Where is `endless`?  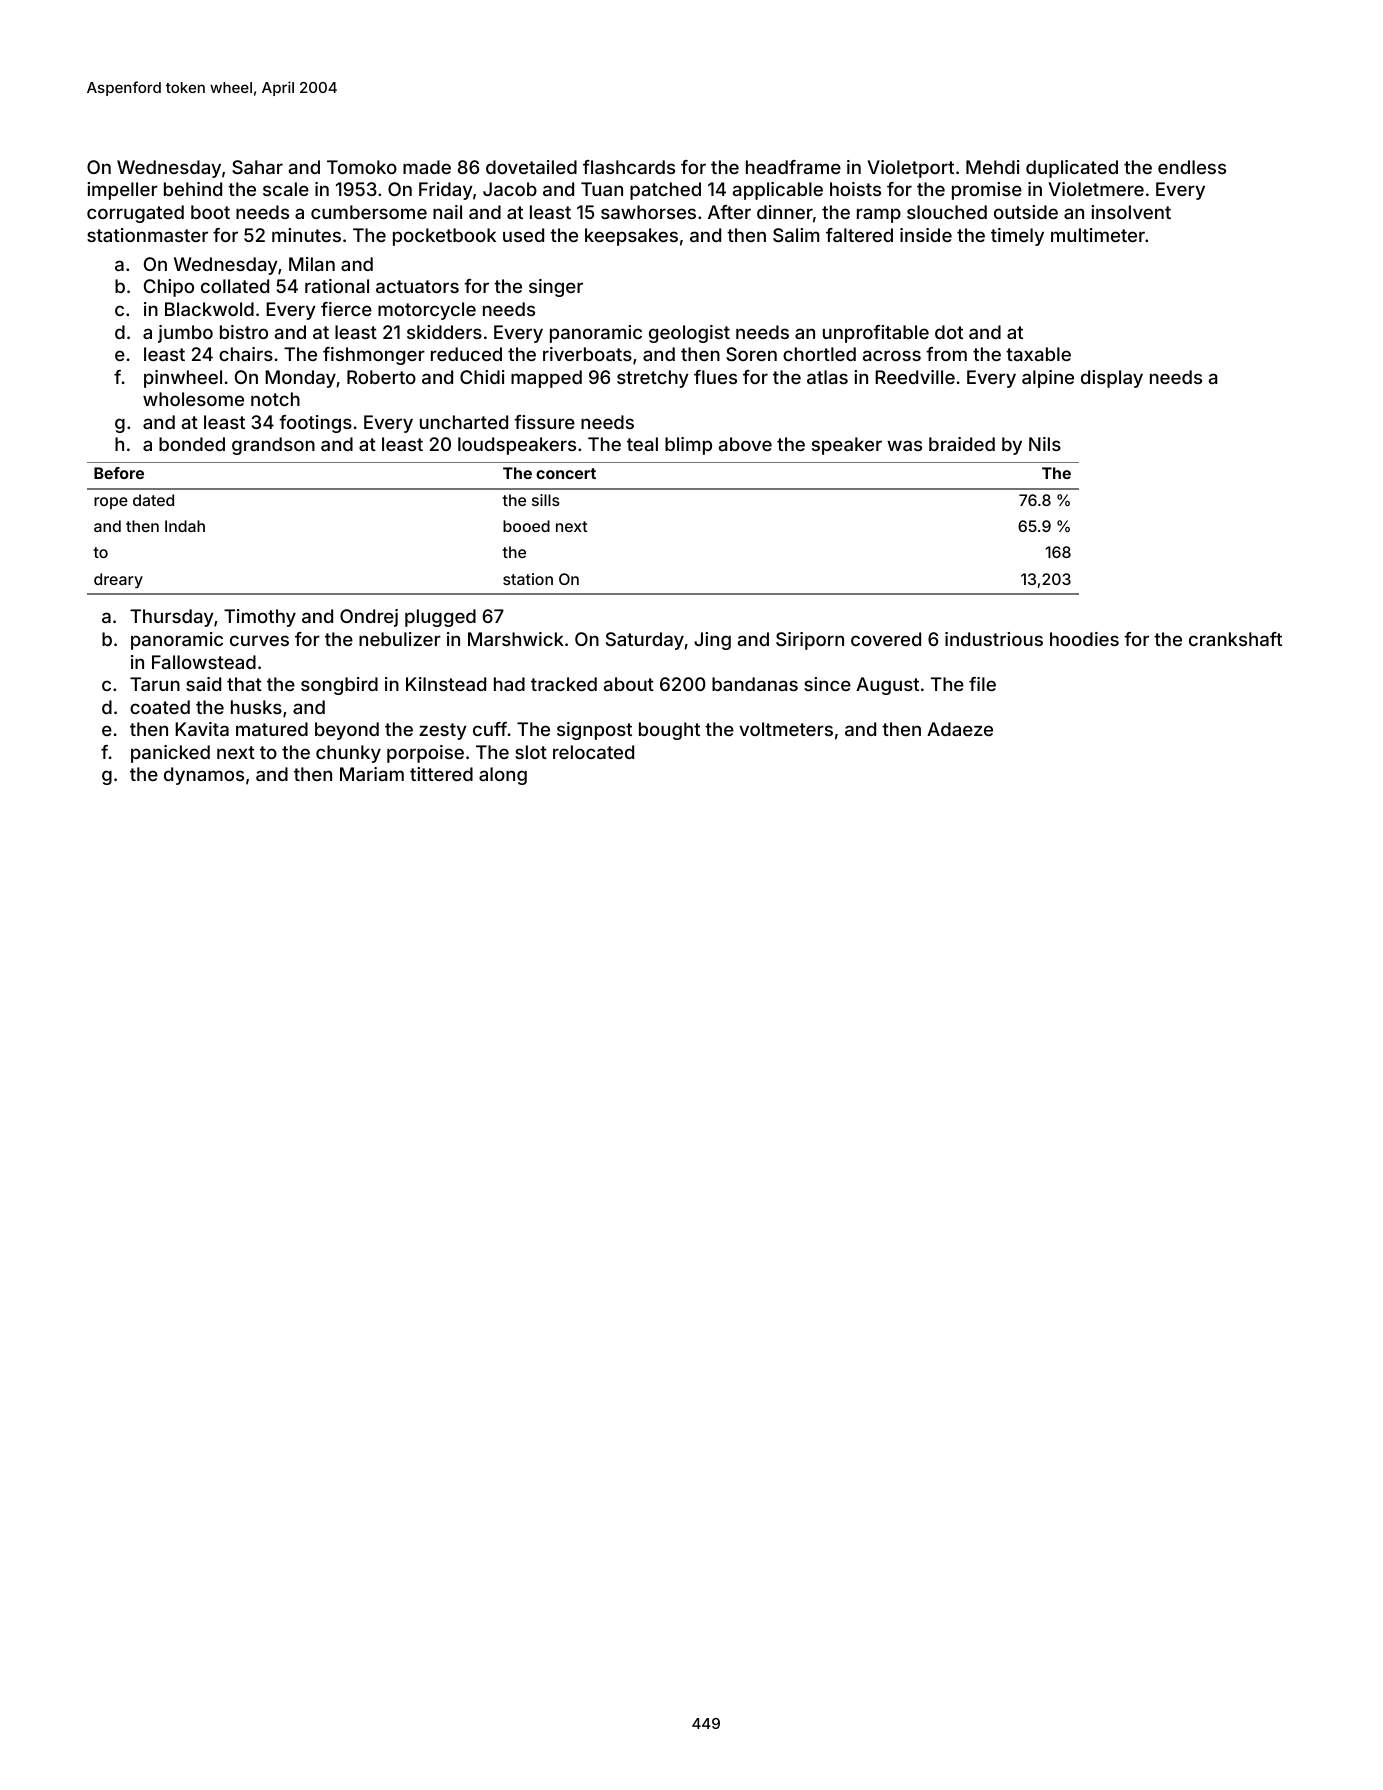
endless is located at coordinates (1192, 167).
